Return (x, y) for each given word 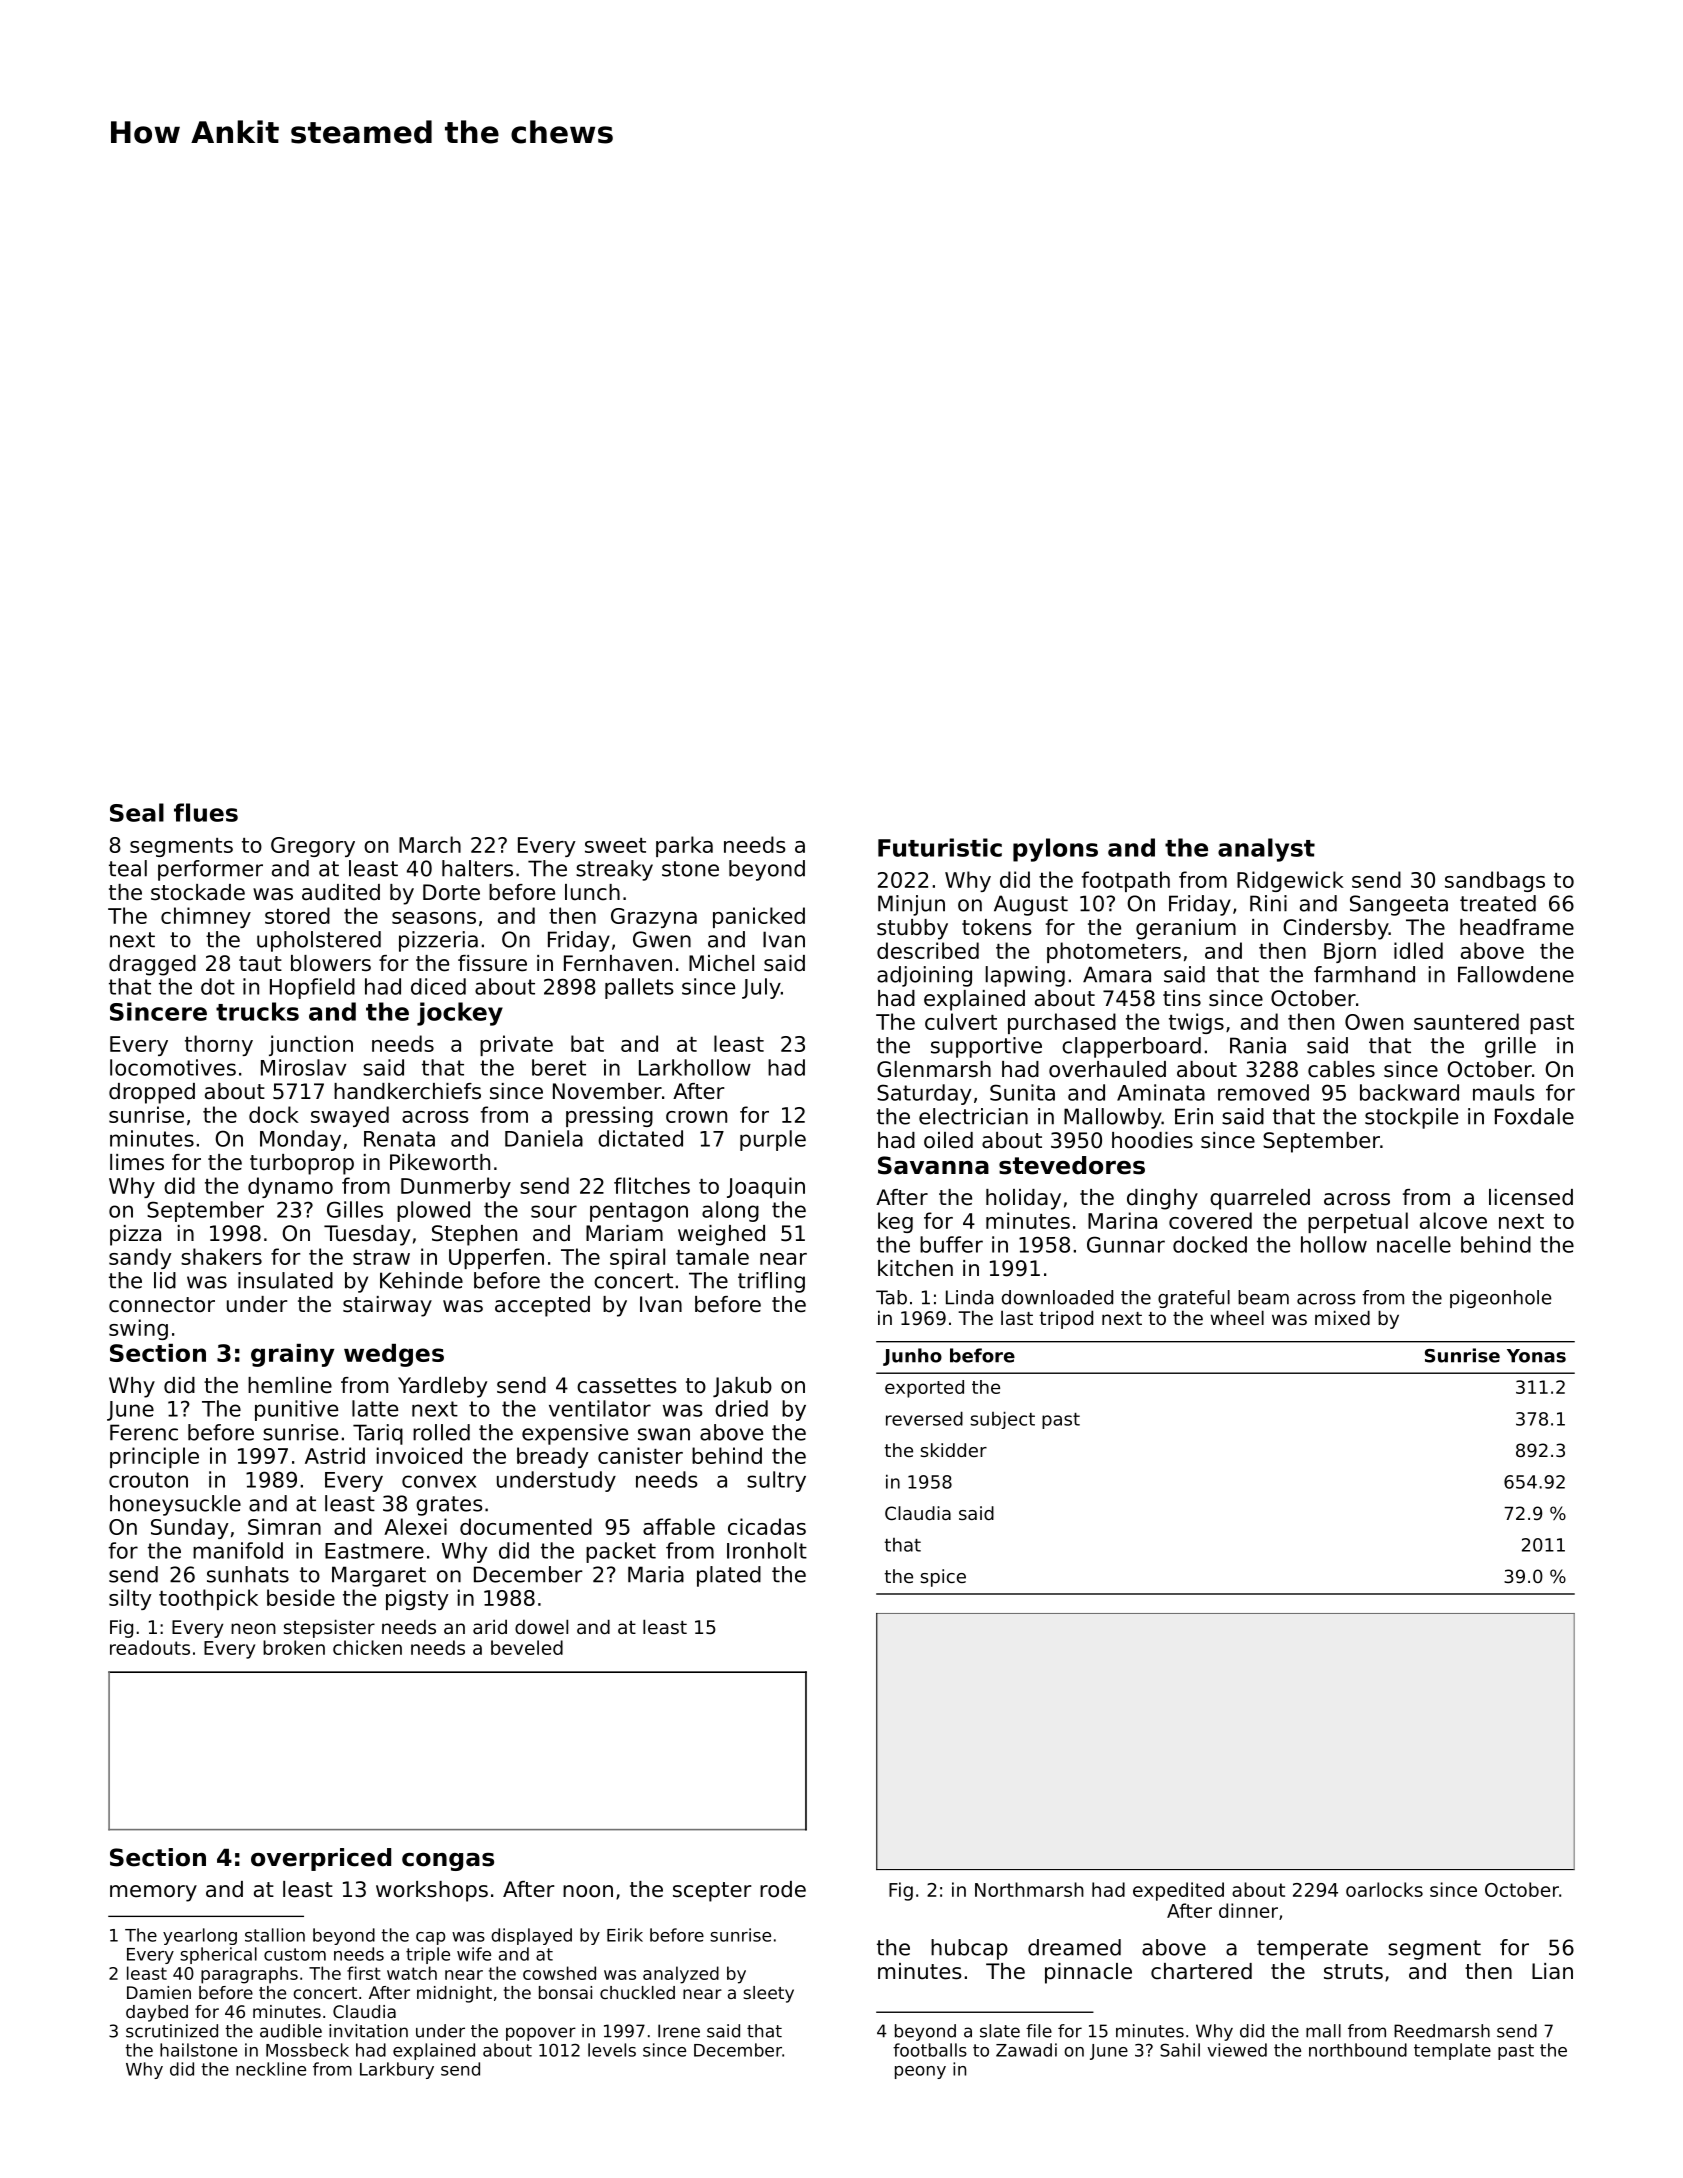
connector (162, 1305)
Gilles (355, 1209)
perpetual (1358, 1222)
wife (474, 1954)
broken (294, 1647)
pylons (1055, 850)
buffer (951, 1244)
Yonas (1536, 1356)
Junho (912, 1357)
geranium (1186, 929)
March (430, 844)
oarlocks (1384, 1889)
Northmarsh (1029, 1889)
